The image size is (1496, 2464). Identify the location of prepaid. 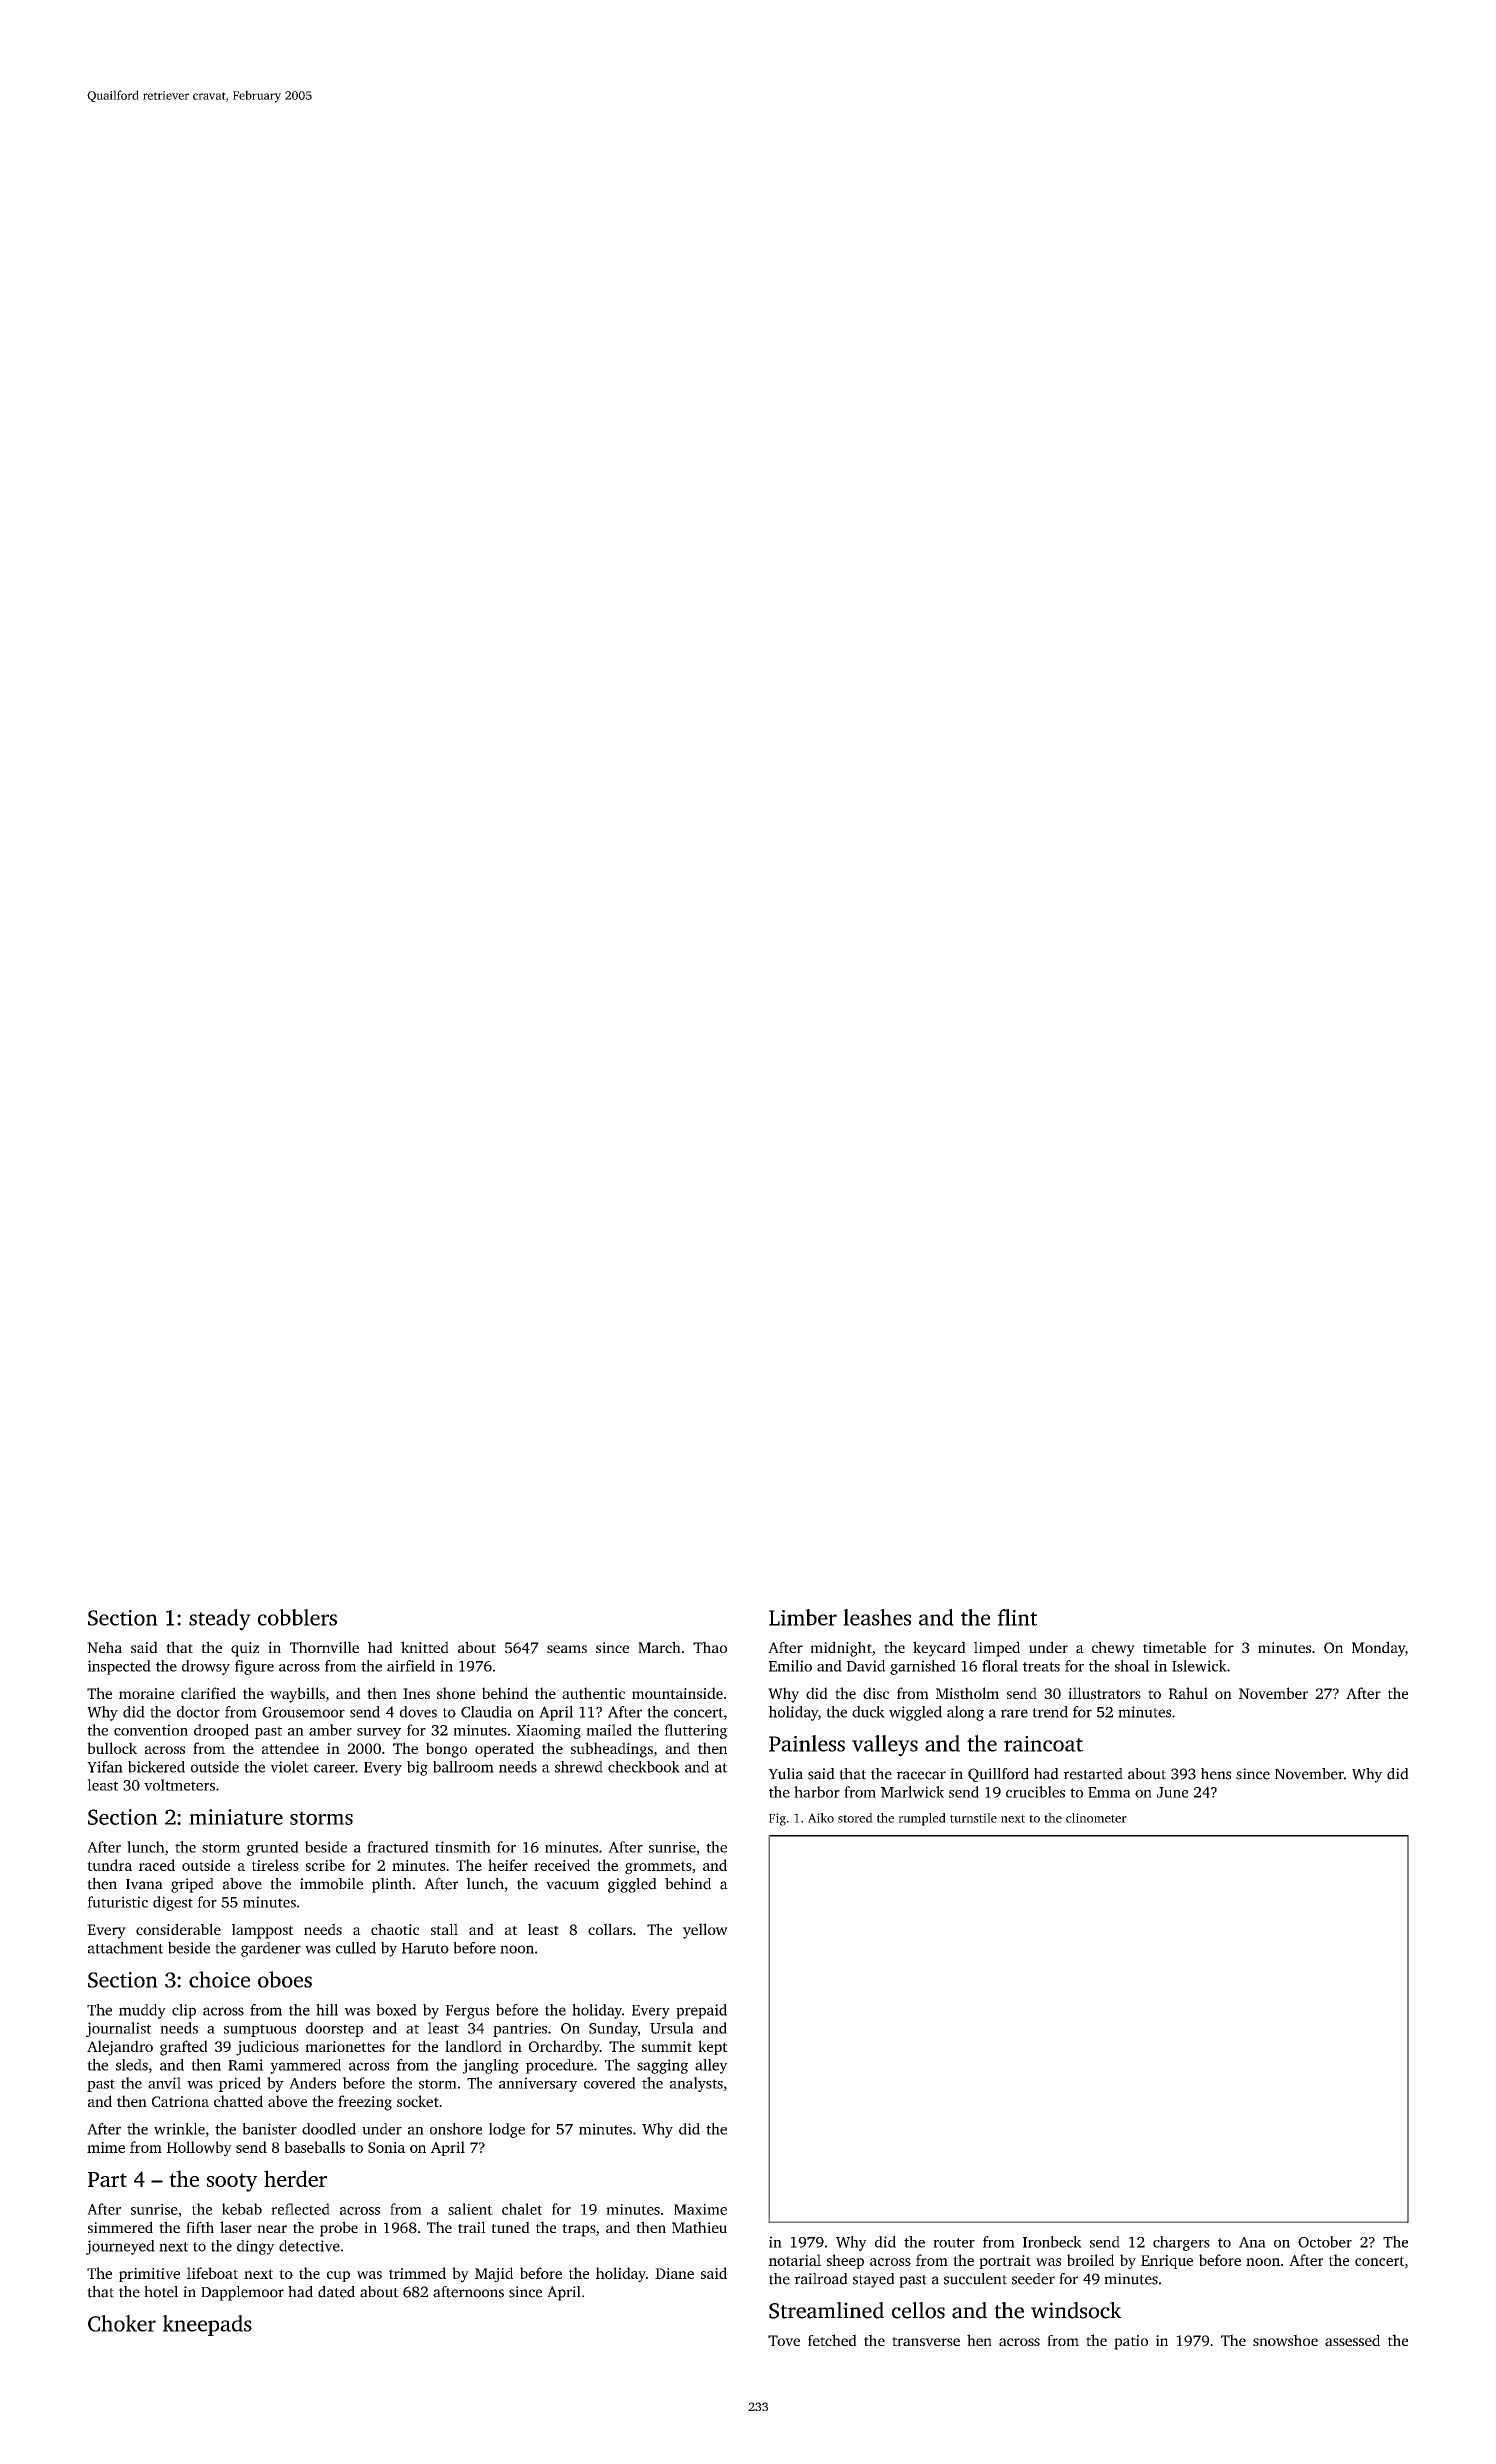
(701, 2011).
